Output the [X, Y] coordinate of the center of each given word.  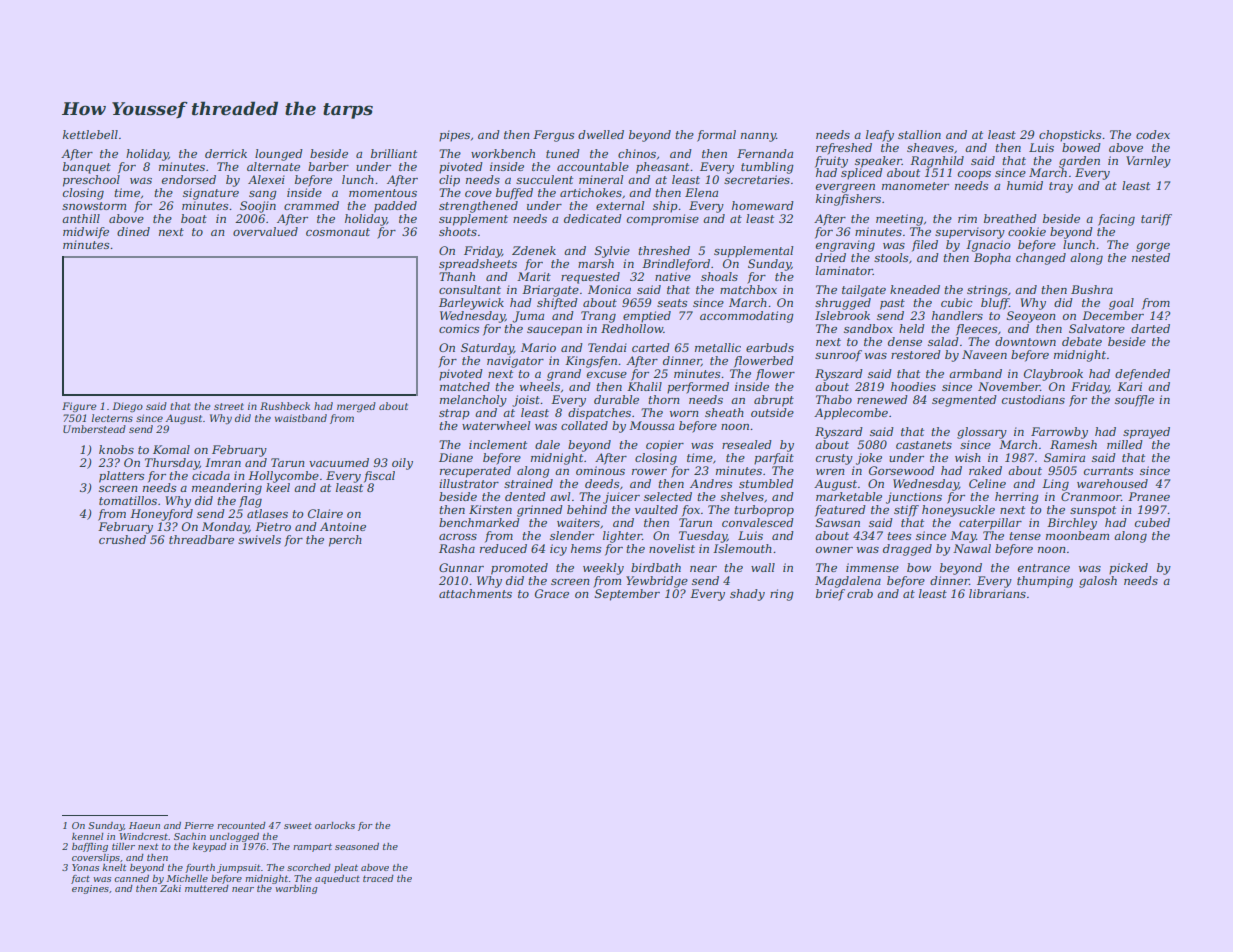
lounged [279, 155]
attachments [475, 593]
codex [1153, 134]
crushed [122, 539]
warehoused [1112, 483]
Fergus [553, 136]
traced [378, 878]
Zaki [170, 888]
